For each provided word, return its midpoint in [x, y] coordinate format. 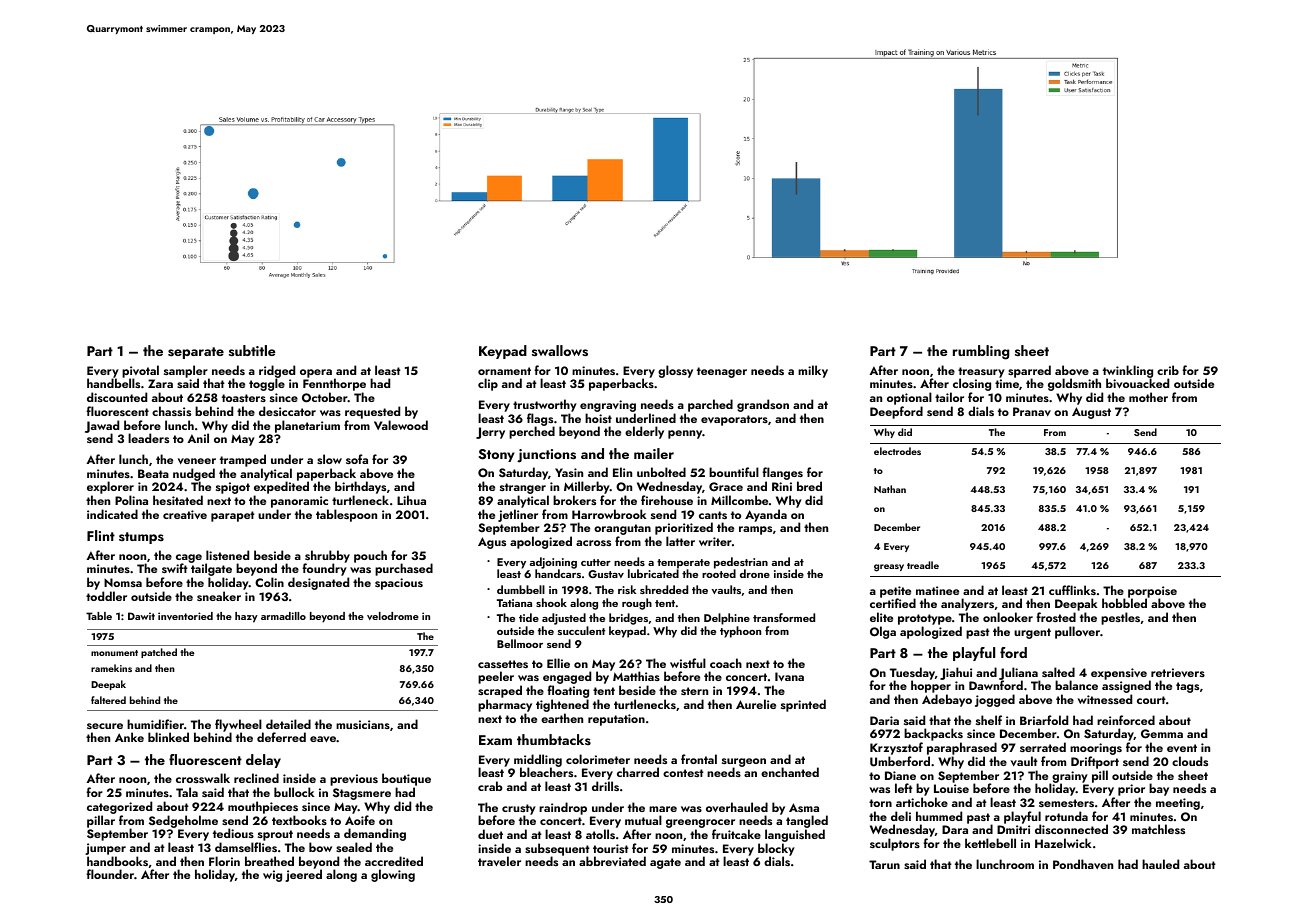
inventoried [185, 616]
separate [196, 353]
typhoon [740, 632]
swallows [560, 351]
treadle [923, 565]
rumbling [981, 352]
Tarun [884, 864]
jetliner [518, 516]
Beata [153, 473]
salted [1058, 672]
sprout [275, 835]
